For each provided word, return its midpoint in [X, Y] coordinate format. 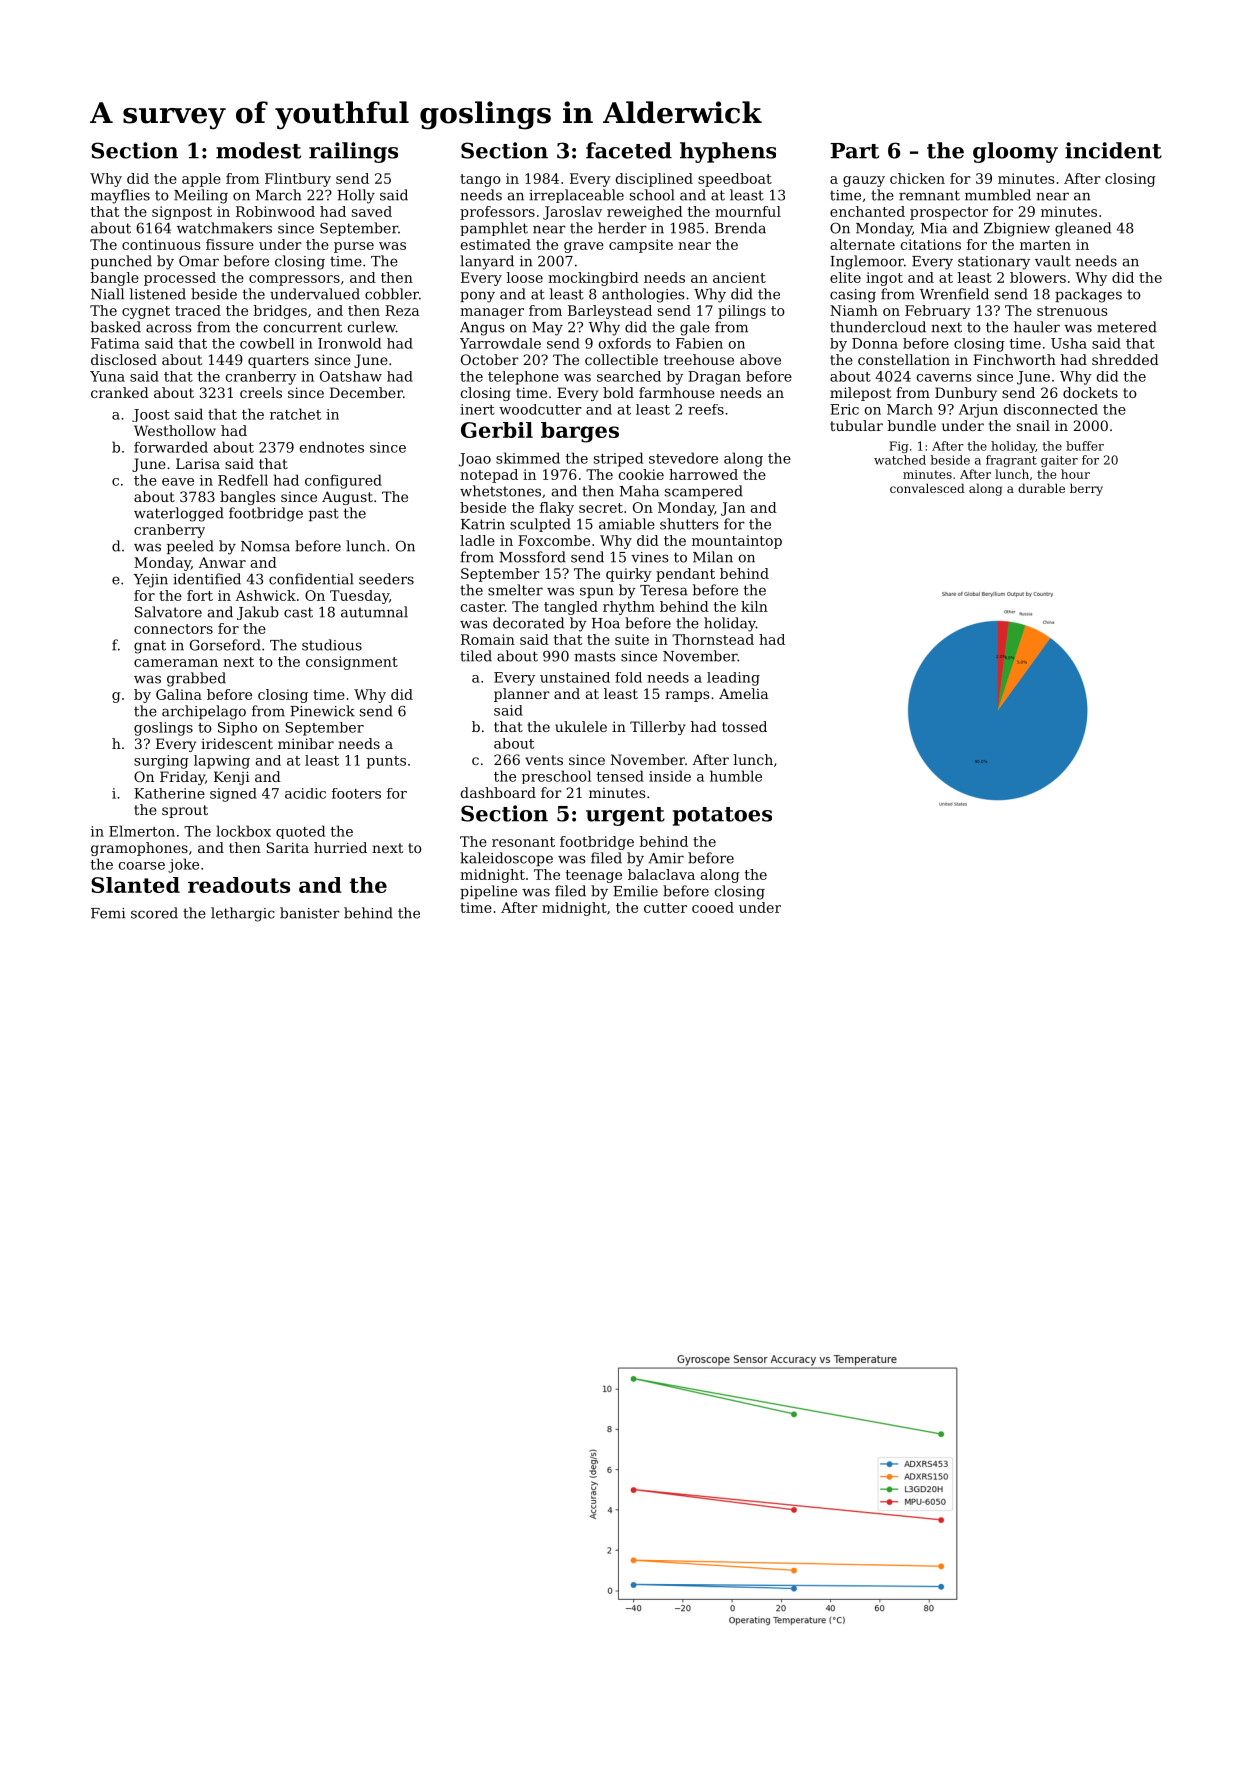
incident [1113, 150]
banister [310, 913]
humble [736, 776]
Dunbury [966, 394]
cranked [120, 392]
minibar [306, 743]
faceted [629, 150]
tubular [856, 425]
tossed [744, 726]
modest [258, 150]
